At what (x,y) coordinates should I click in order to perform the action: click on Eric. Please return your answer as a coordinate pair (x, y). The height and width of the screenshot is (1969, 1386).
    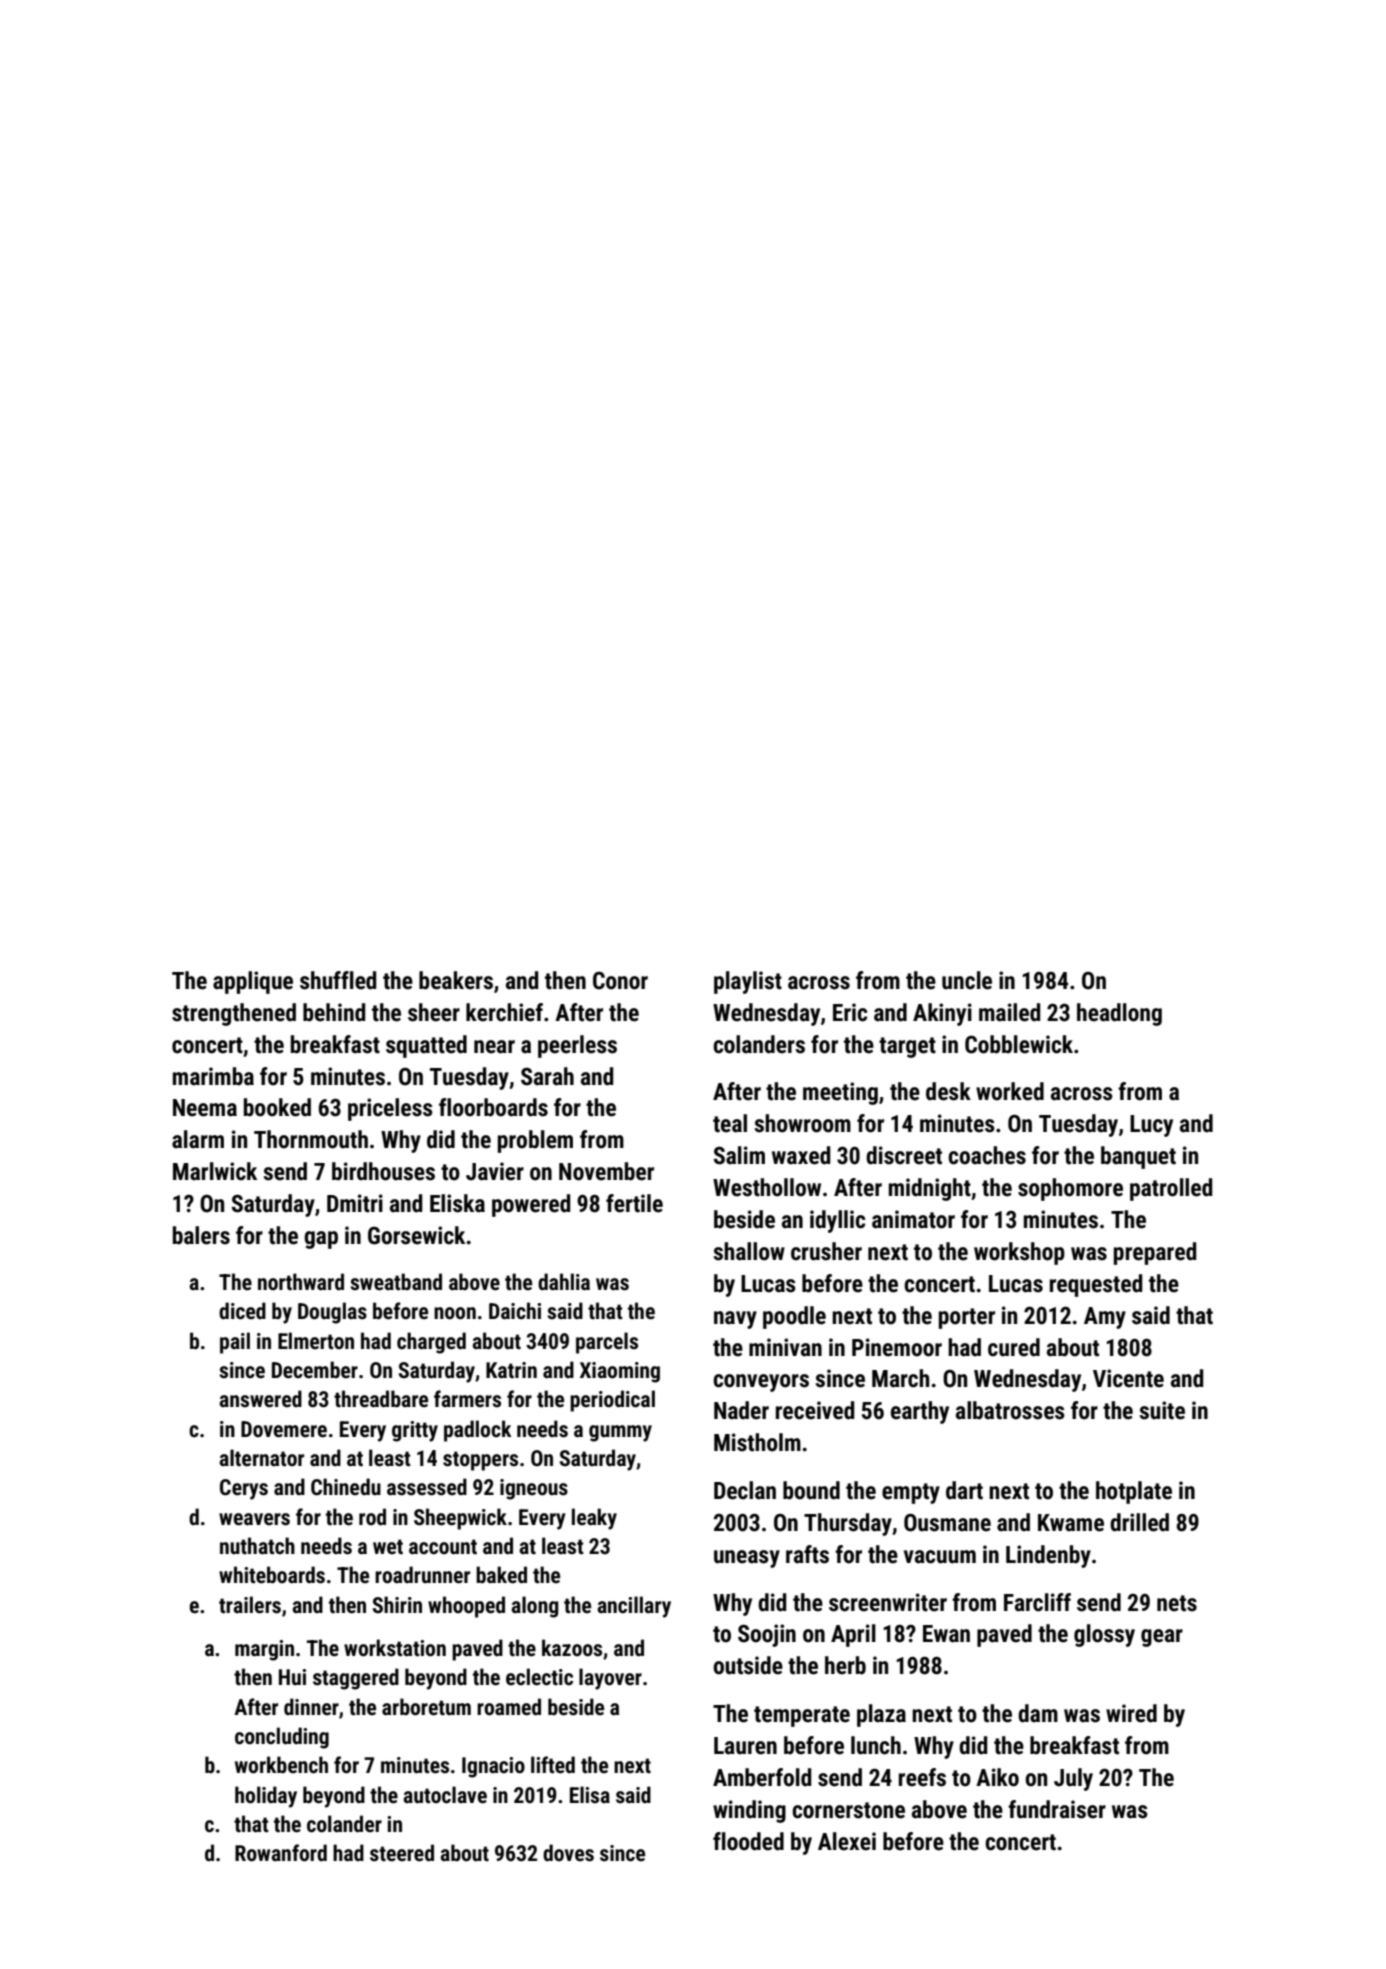
    Looking at the image, I should click on (850, 1012).
